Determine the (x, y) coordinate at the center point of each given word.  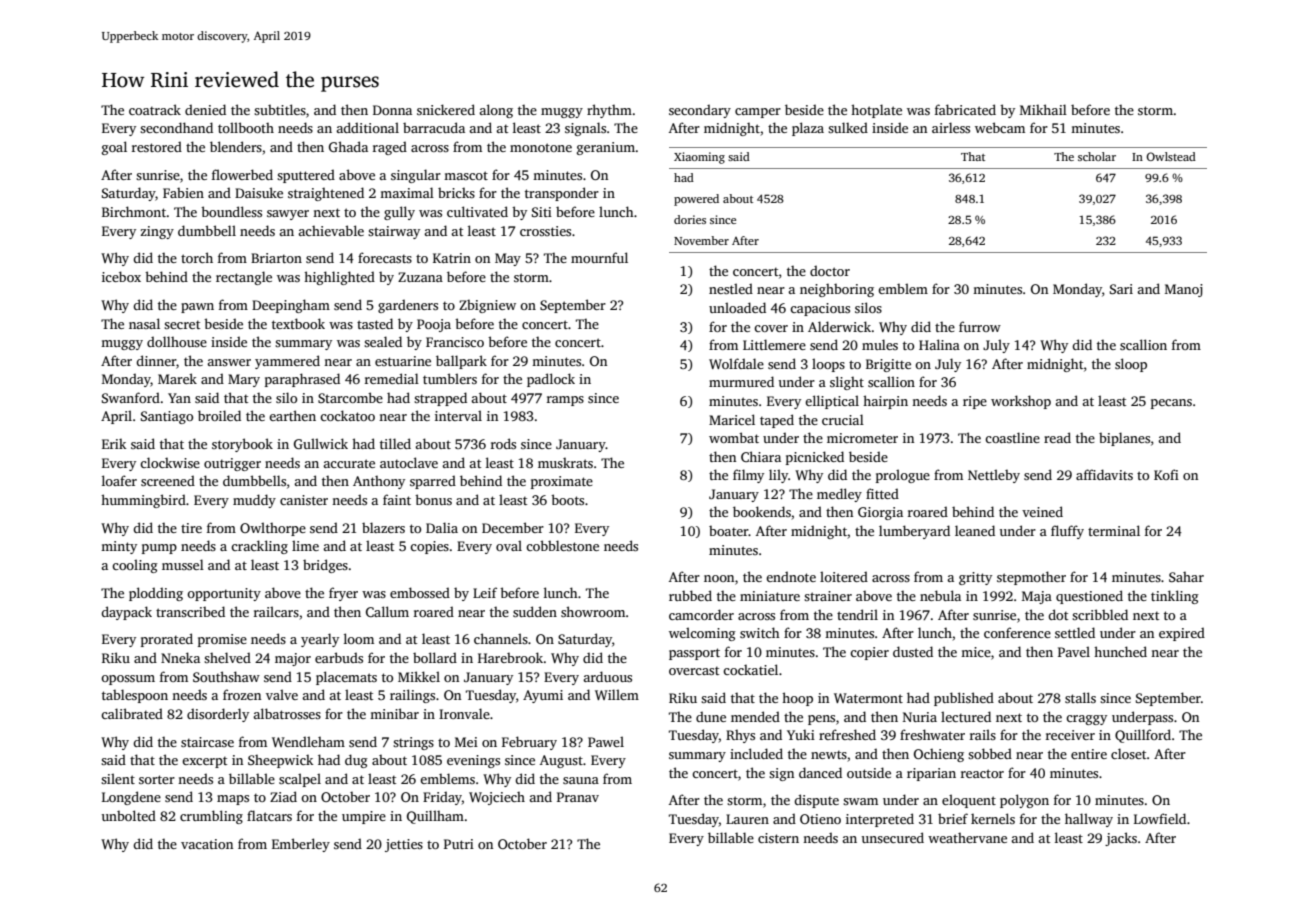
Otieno (820, 819)
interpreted (880, 820)
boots (567, 499)
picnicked (815, 458)
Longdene (131, 798)
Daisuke (259, 192)
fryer (343, 594)
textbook (298, 323)
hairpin (885, 402)
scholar (1097, 156)
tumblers (450, 378)
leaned (975, 530)
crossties (545, 231)
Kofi (1166, 474)
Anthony (379, 482)
